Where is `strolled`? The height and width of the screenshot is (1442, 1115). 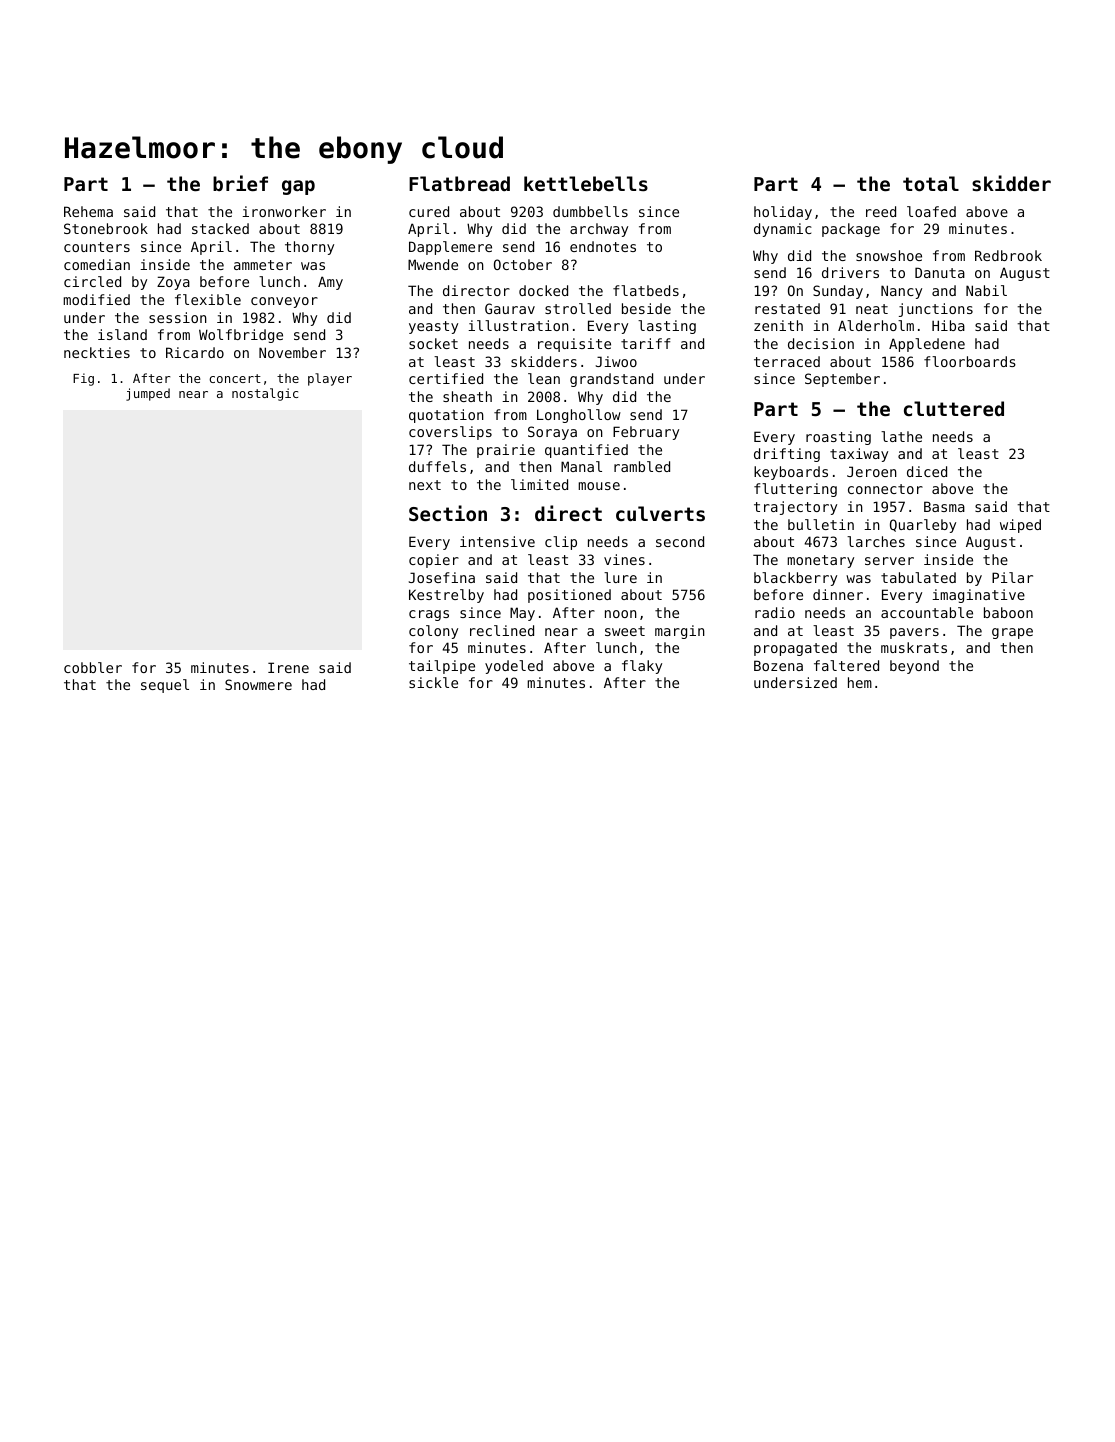
strolled is located at coordinates (578, 308).
